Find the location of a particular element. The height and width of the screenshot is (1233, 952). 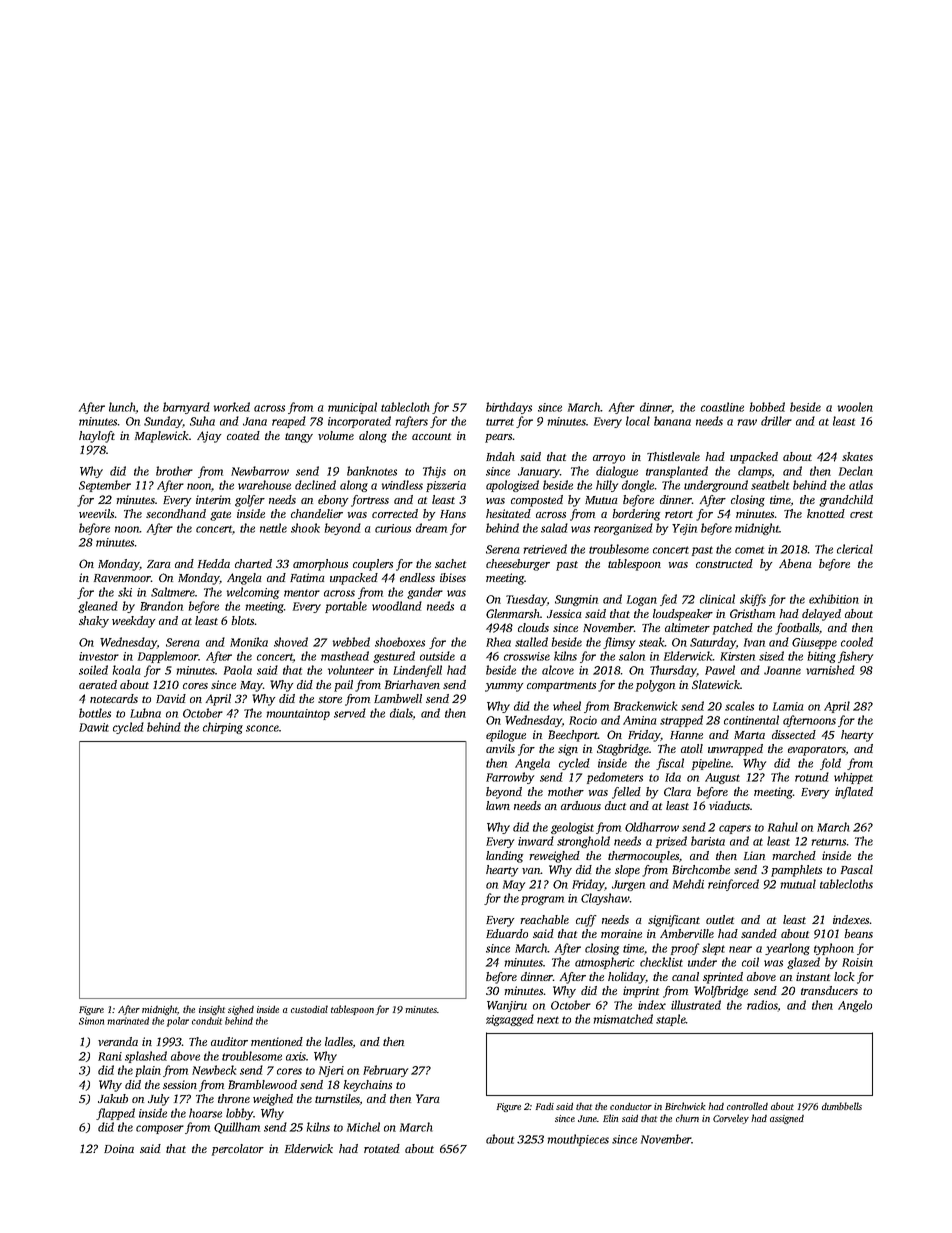

volunteer is located at coordinates (351, 670).
